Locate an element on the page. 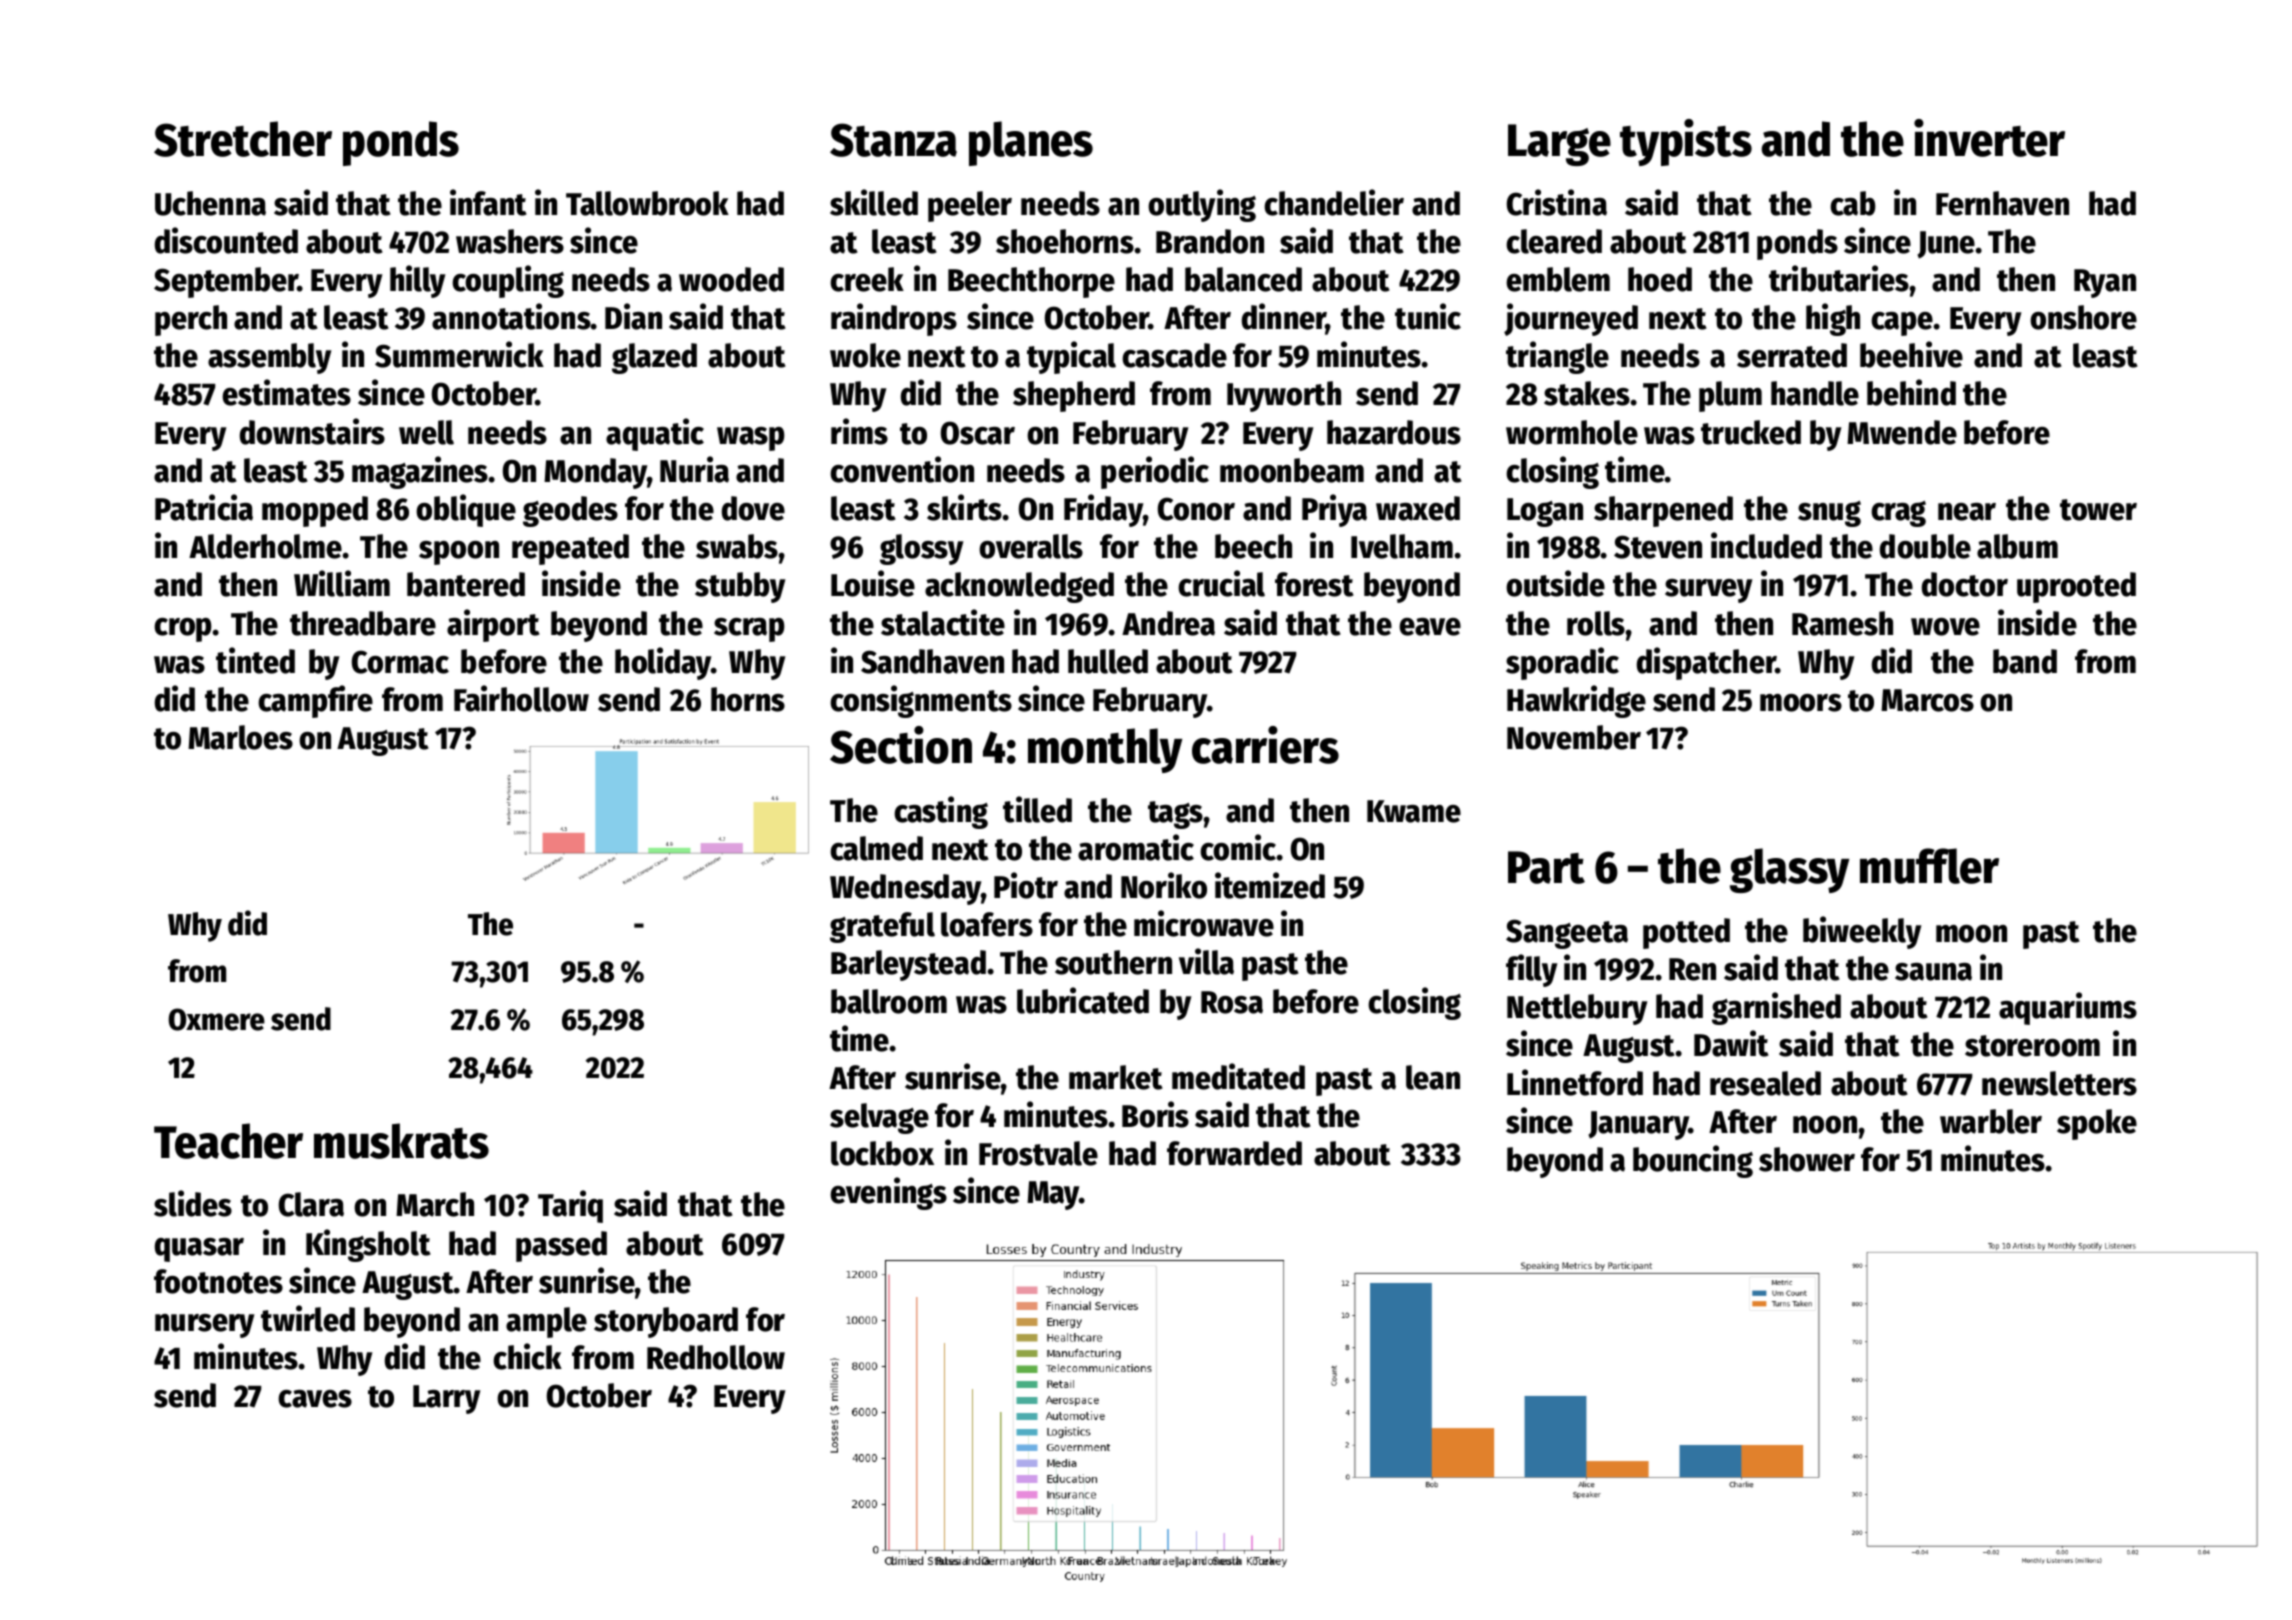 The width and height of the document is (2292, 1620). washers is located at coordinates (510, 241).
